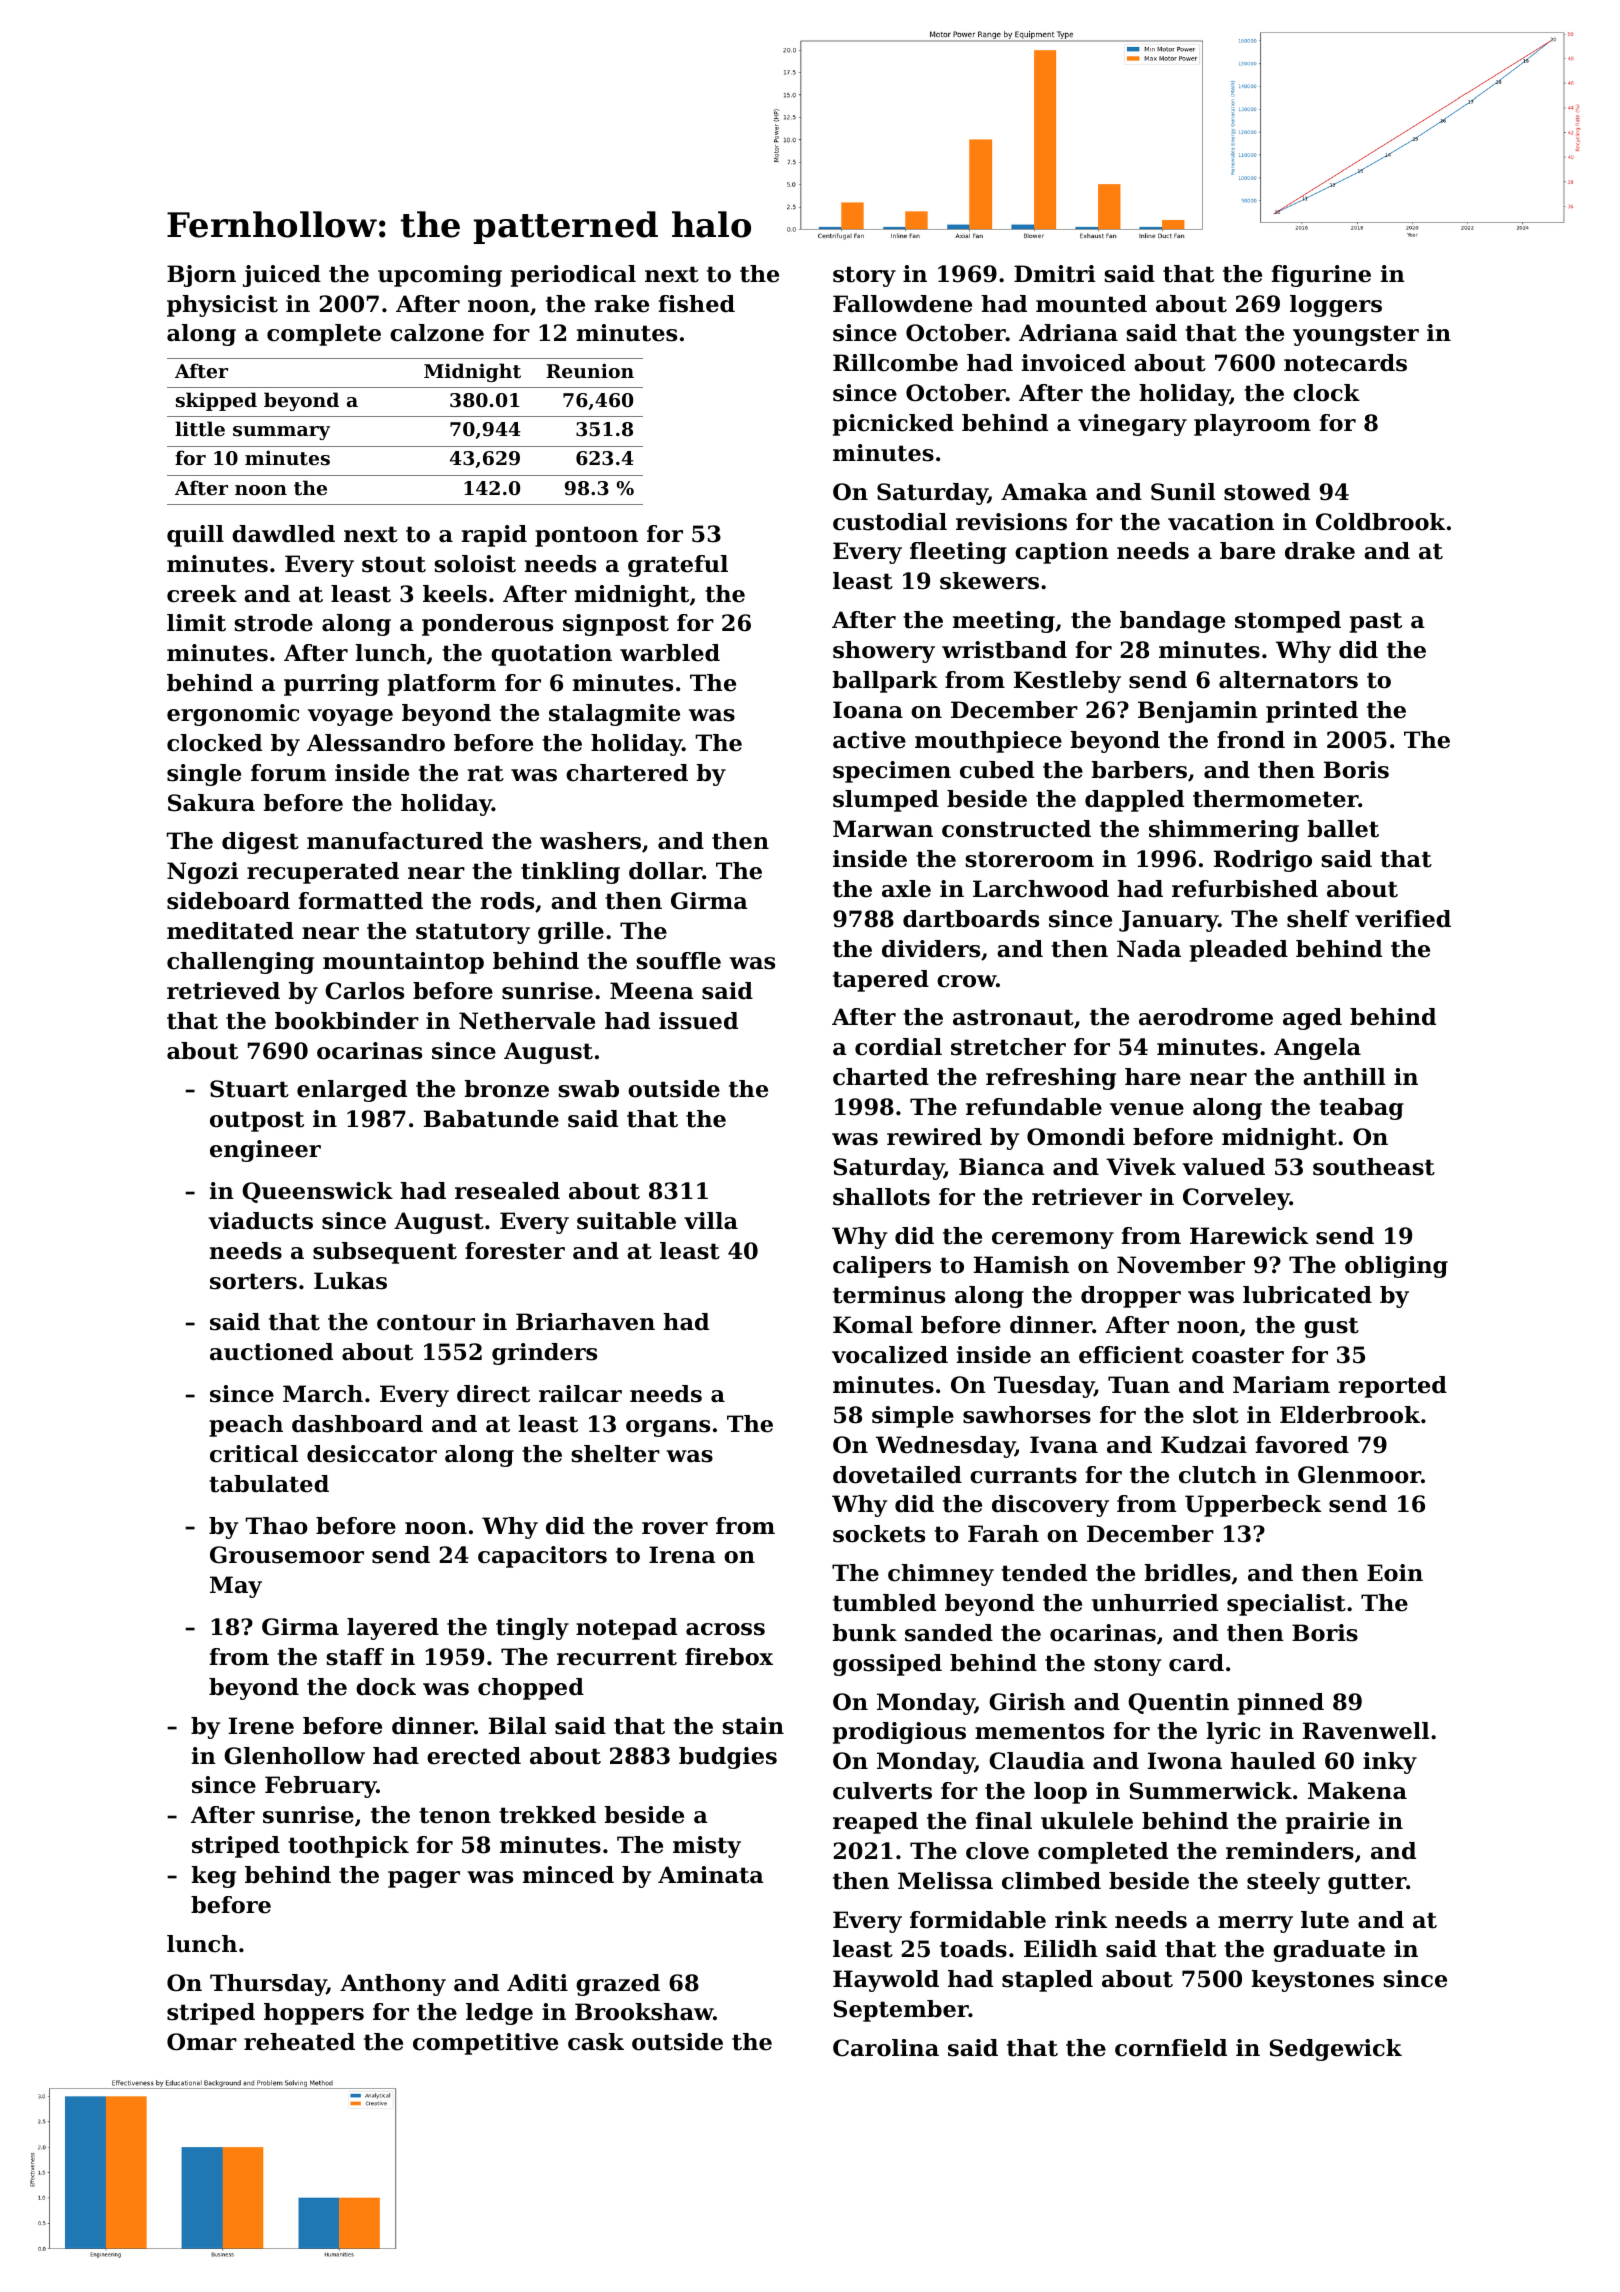  What do you see at coordinates (214, 1877) in the screenshot?
I see `keg` at bounding box center [214, 1877].
